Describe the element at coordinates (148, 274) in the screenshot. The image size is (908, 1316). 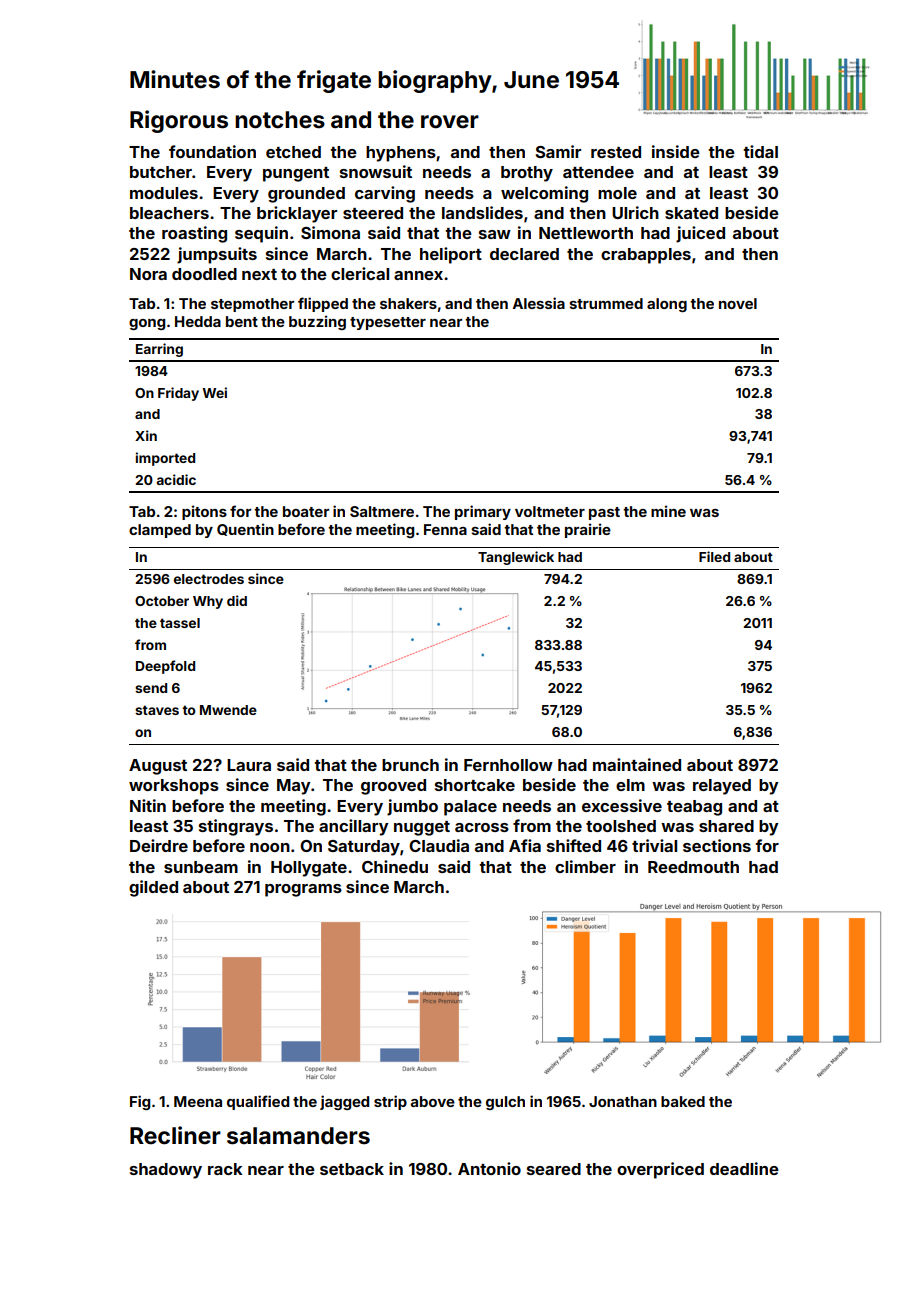
I see `Nora` at that location.
